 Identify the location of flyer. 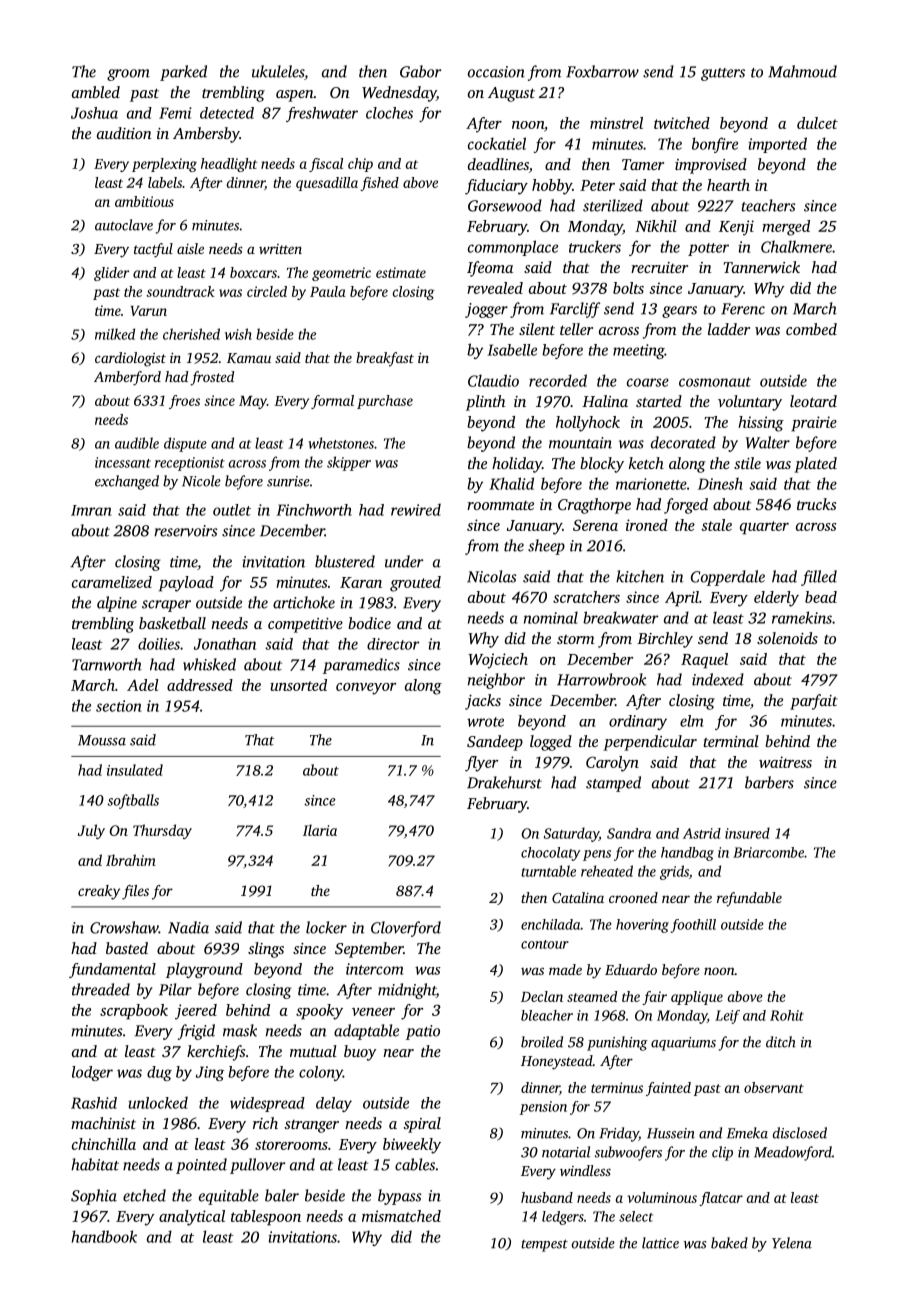
(481, 764).
